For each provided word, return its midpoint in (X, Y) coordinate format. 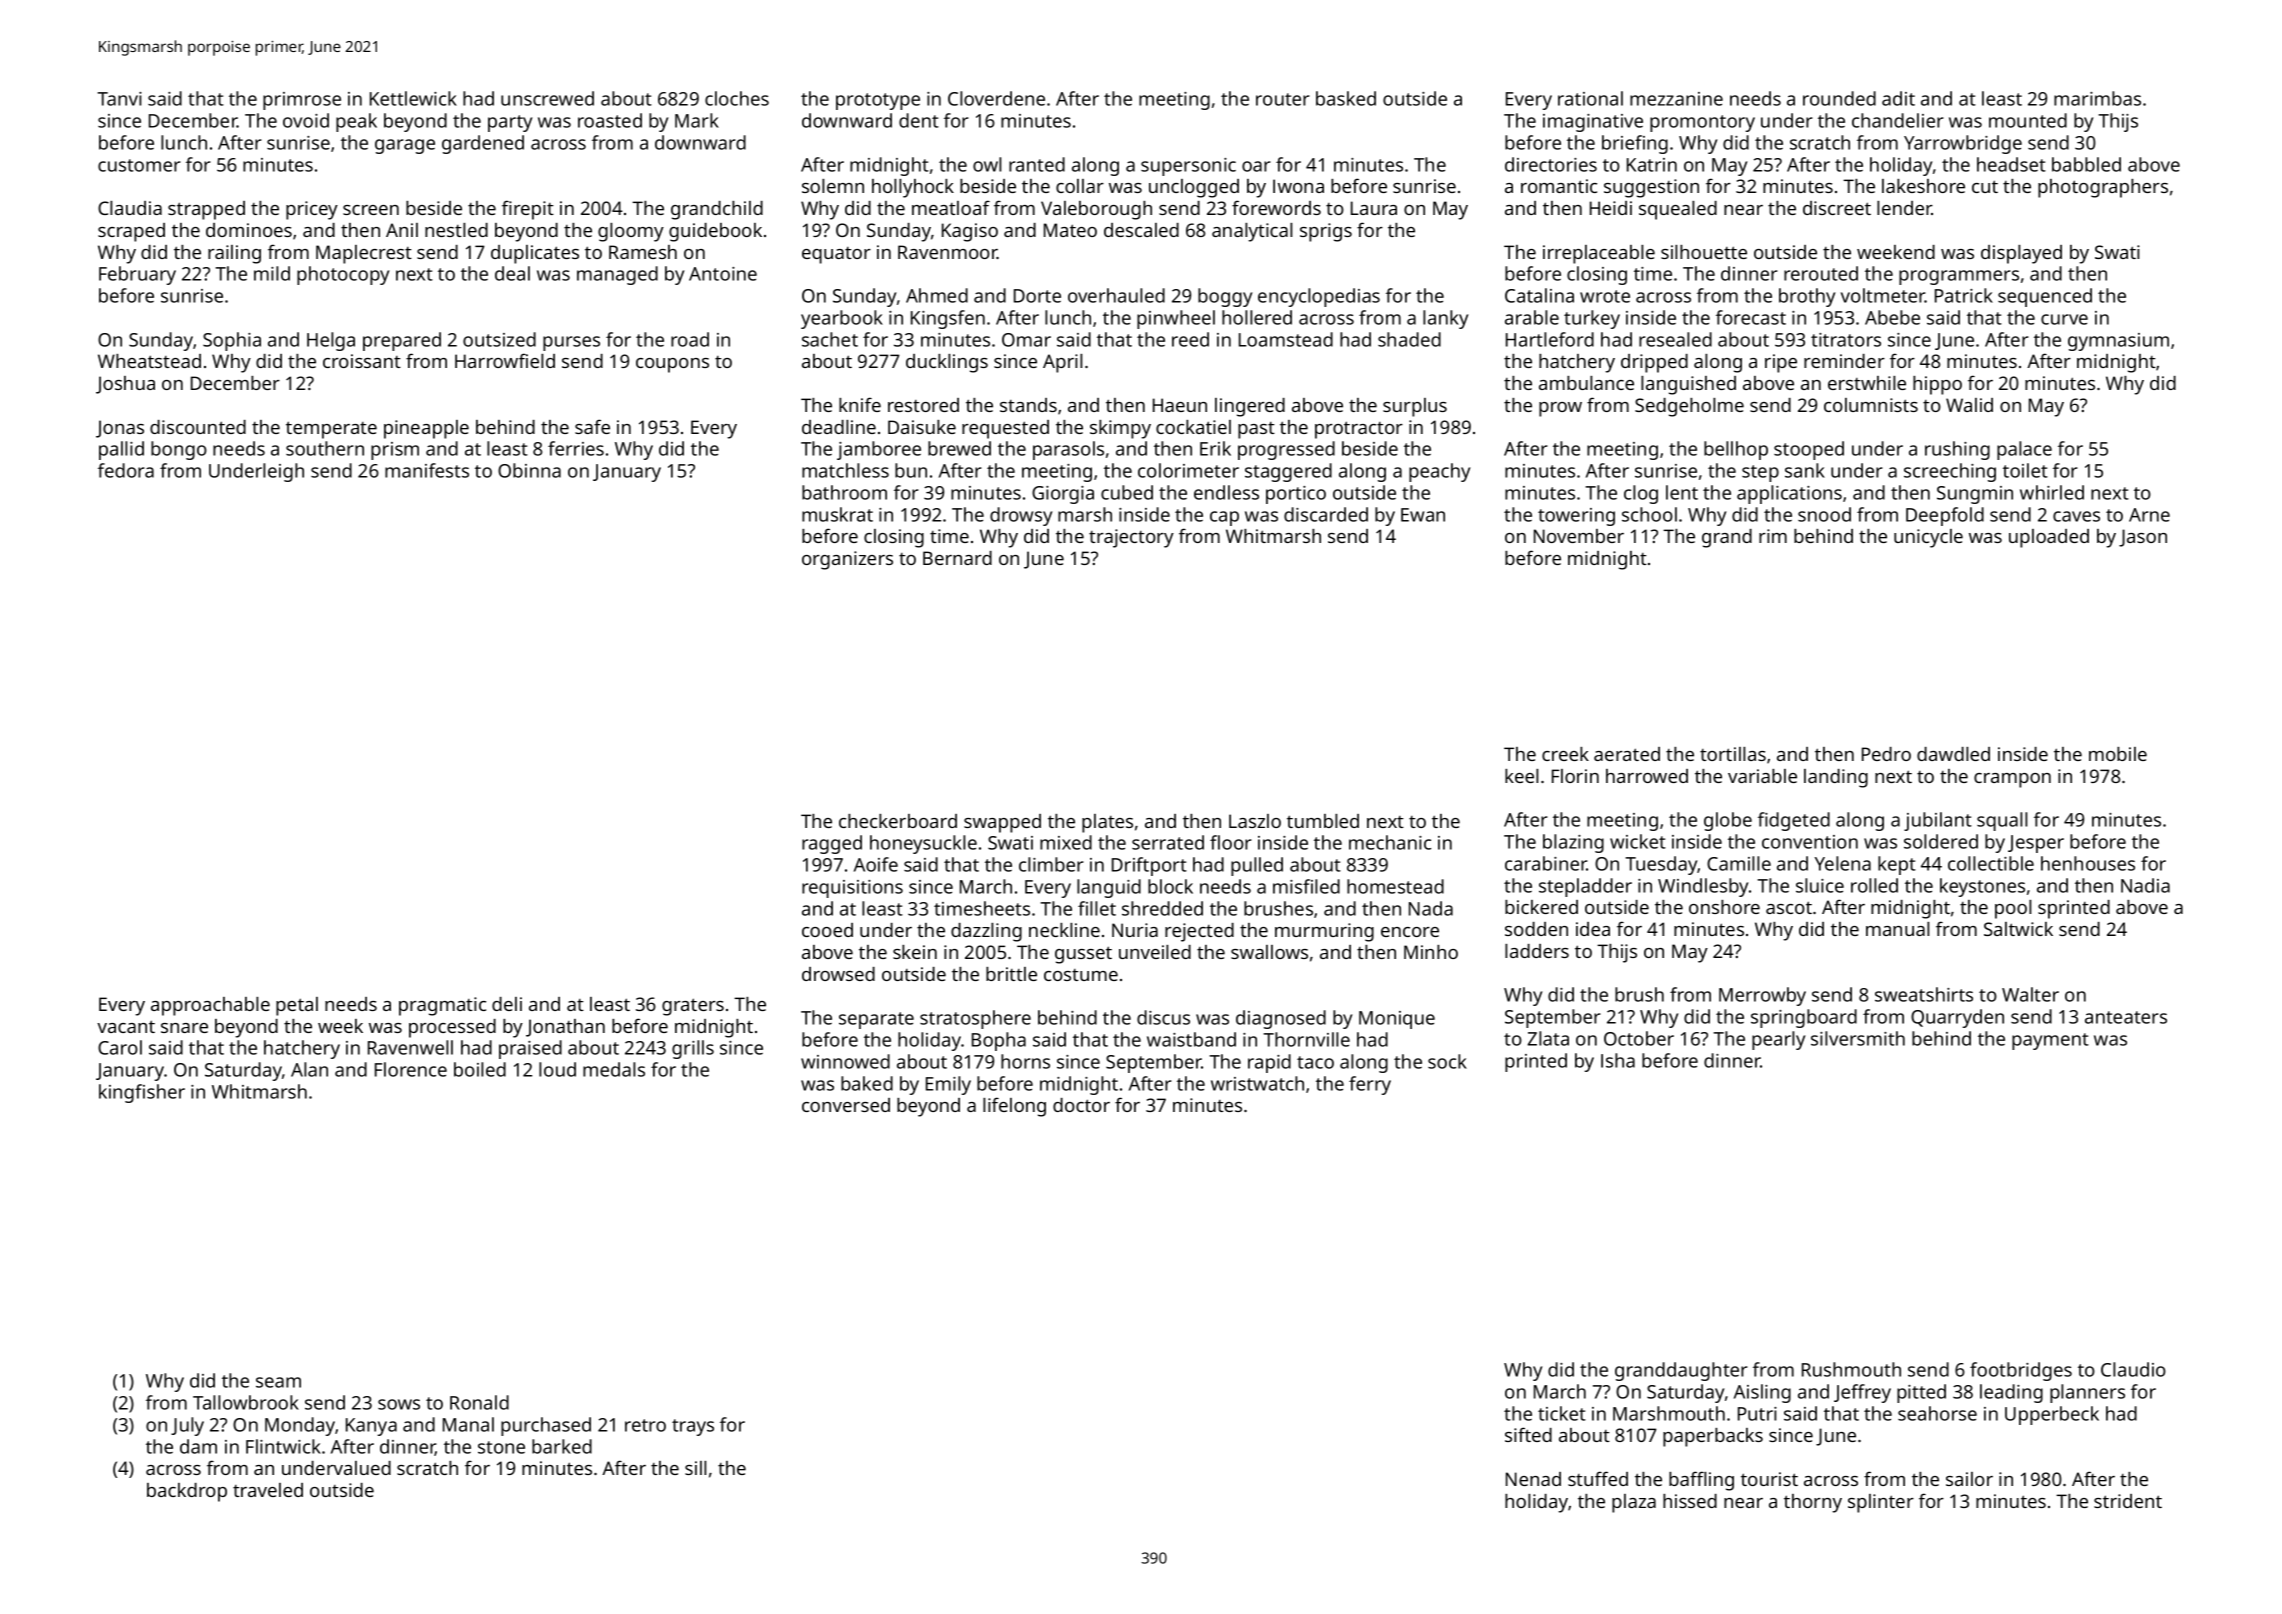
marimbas (2097, 98)
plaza (1634, 1503)
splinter (1881, 1503)
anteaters (2126, 1017)
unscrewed (547, 98)
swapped (1002, 823)
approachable (210, 1006)
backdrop (187, 1492)
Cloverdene (996, 98)
